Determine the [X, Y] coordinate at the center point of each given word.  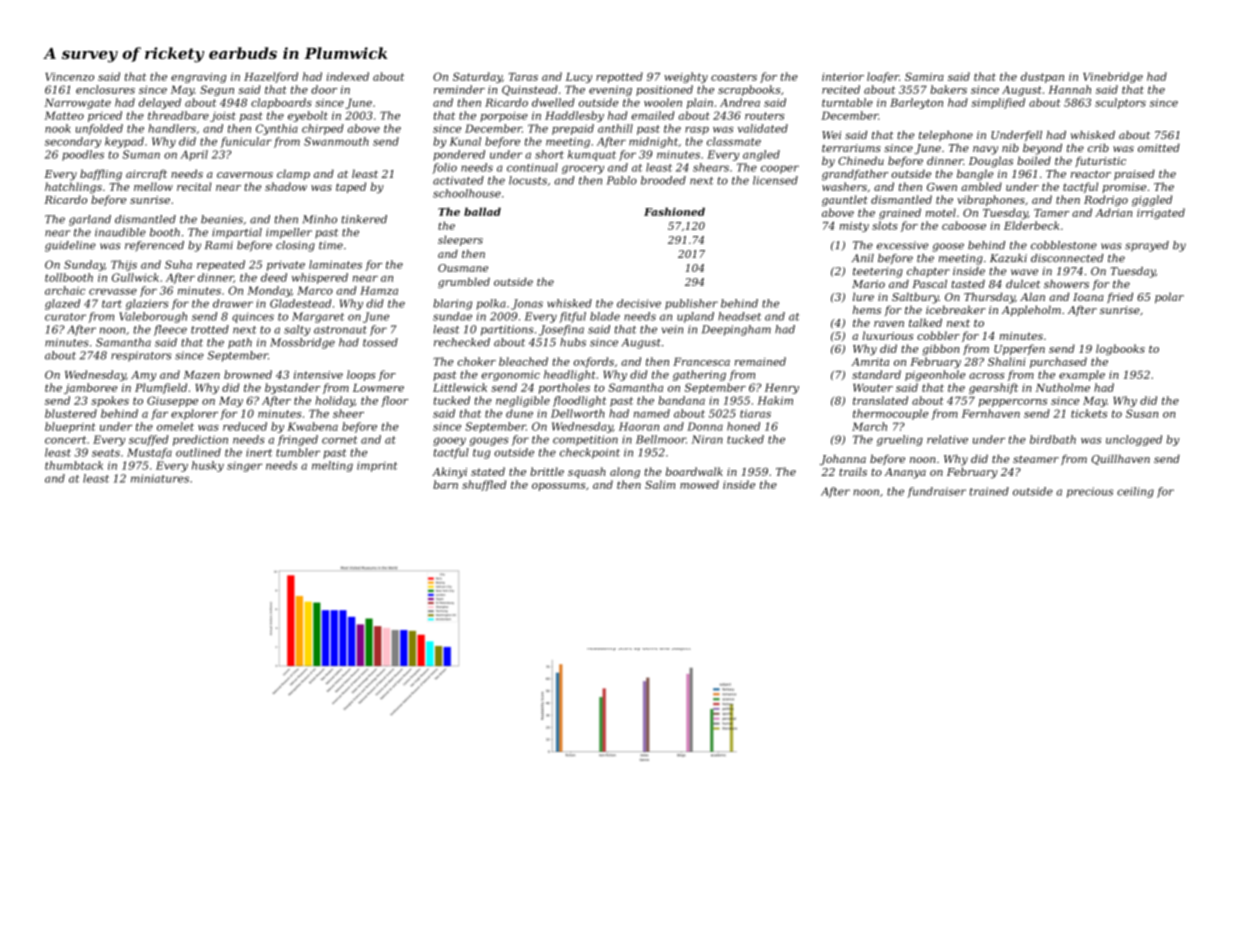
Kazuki [1008, 258]
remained [760, 361]
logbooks [1120, 349]
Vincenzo [69, 77]
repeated [221, 265]
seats [106, 453]
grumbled [464, 283]
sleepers [460, 240]
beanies [222, 219]
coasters [734, 77]
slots [885, 225]
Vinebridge [1113, 77]
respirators [141, 356]
